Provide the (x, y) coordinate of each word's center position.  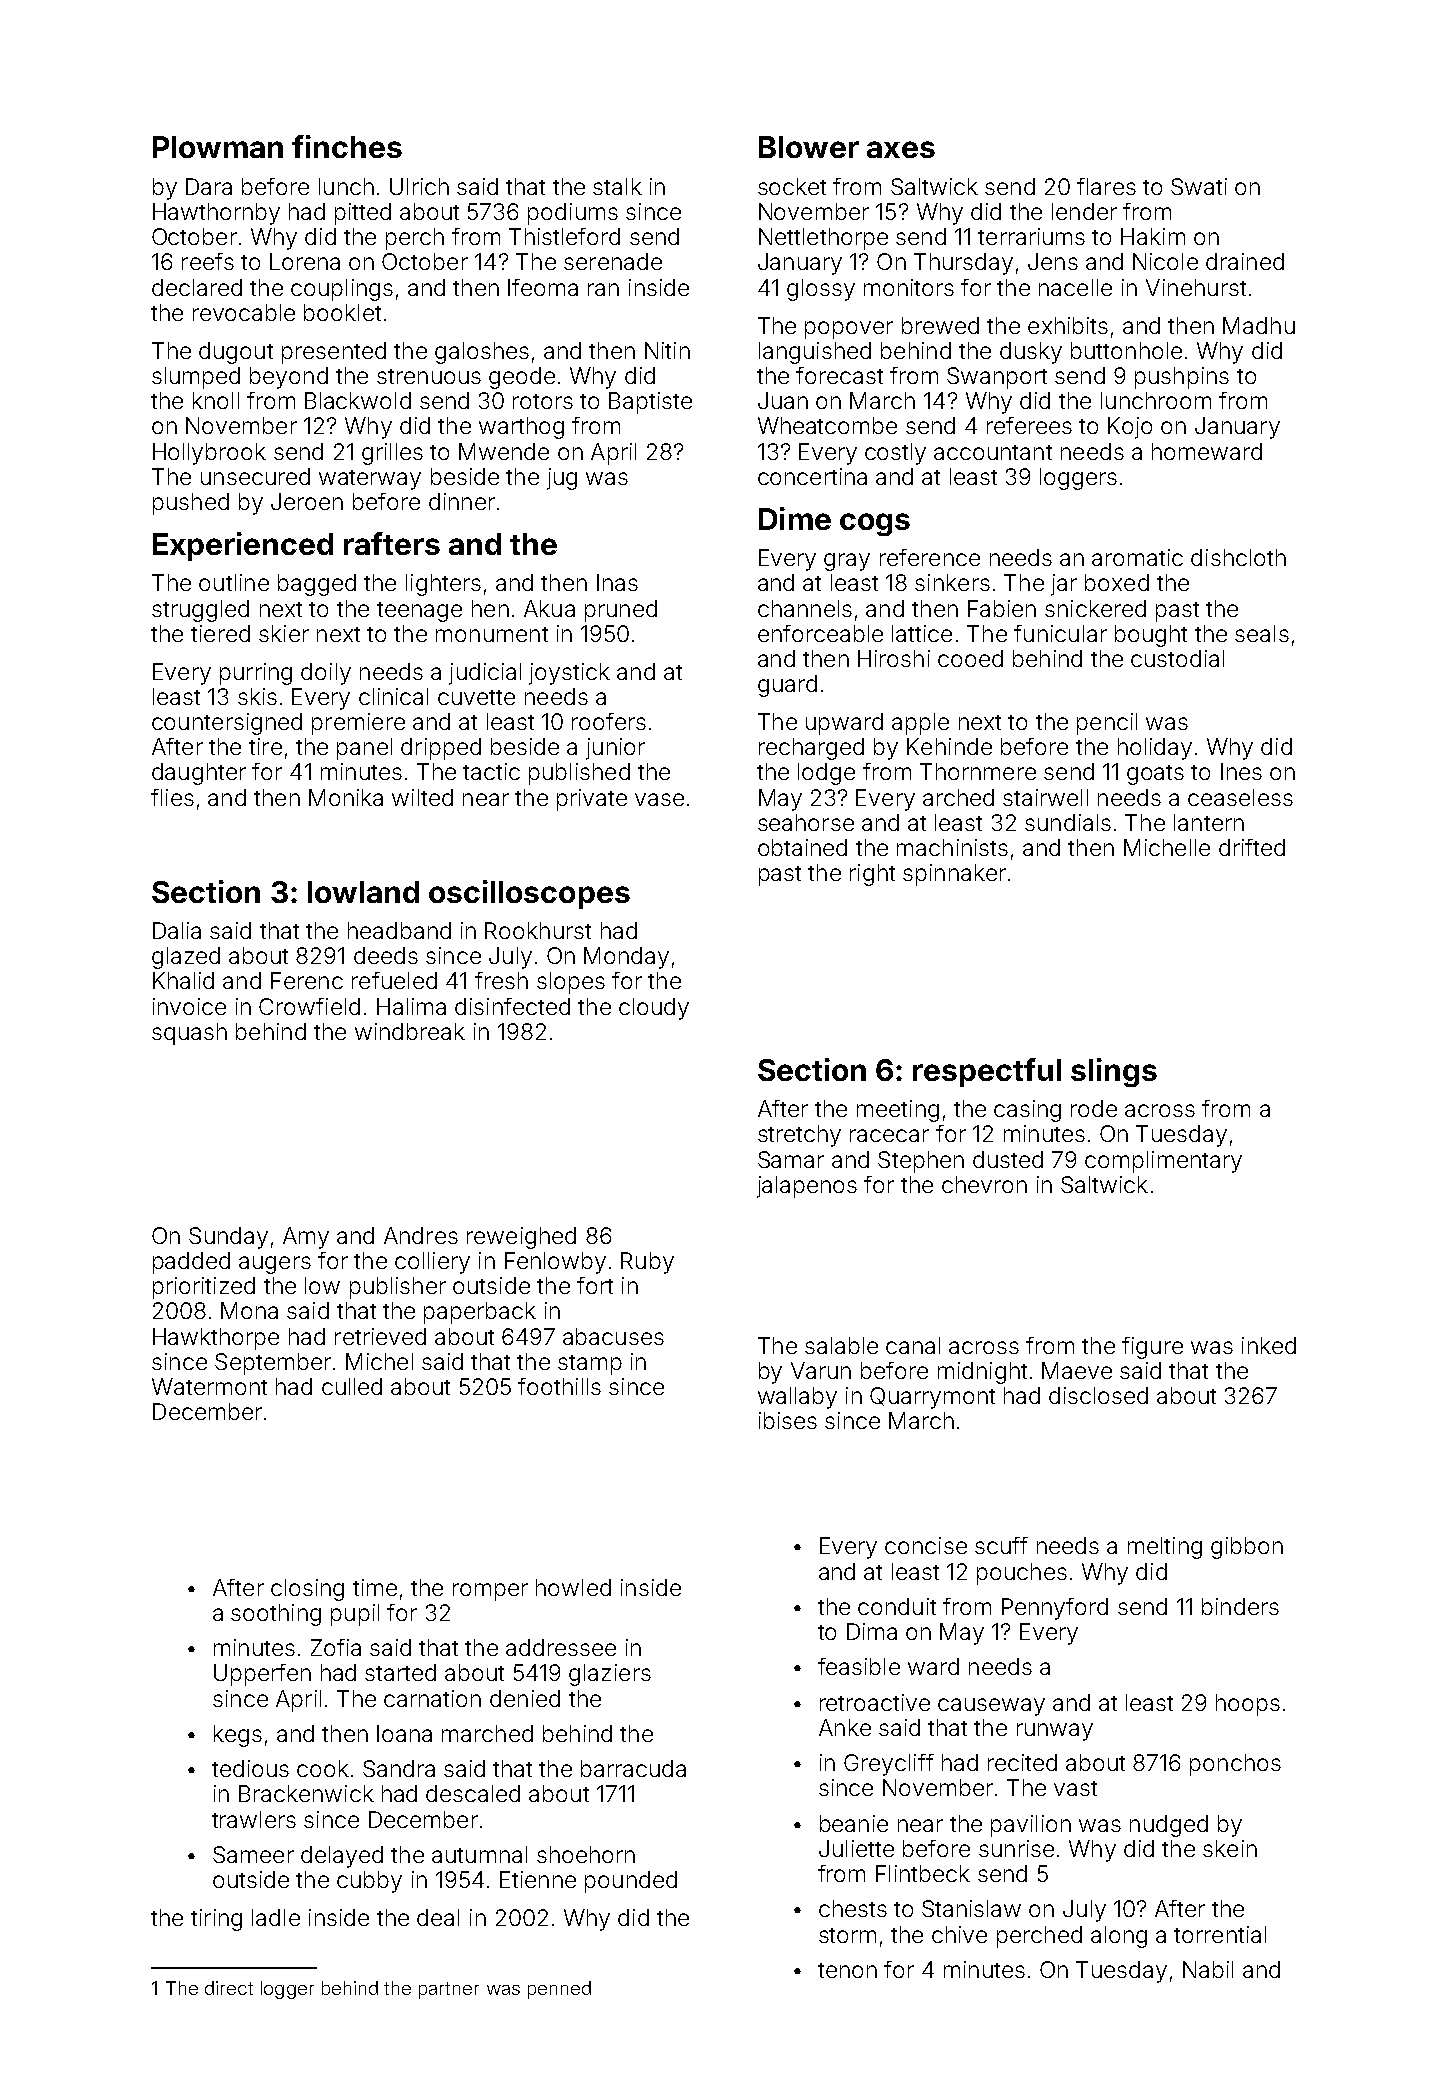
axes (901, 149)
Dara (209, 186)
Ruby (647, 1263)
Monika (346, 797)
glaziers (610, 1675)
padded (191, 1263)
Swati (1199, 186)
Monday (626, 958)
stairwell (1045, 797)
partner (449, 1990)
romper (490, 1592)
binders (1240, 1606)
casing (1027, 1111)
